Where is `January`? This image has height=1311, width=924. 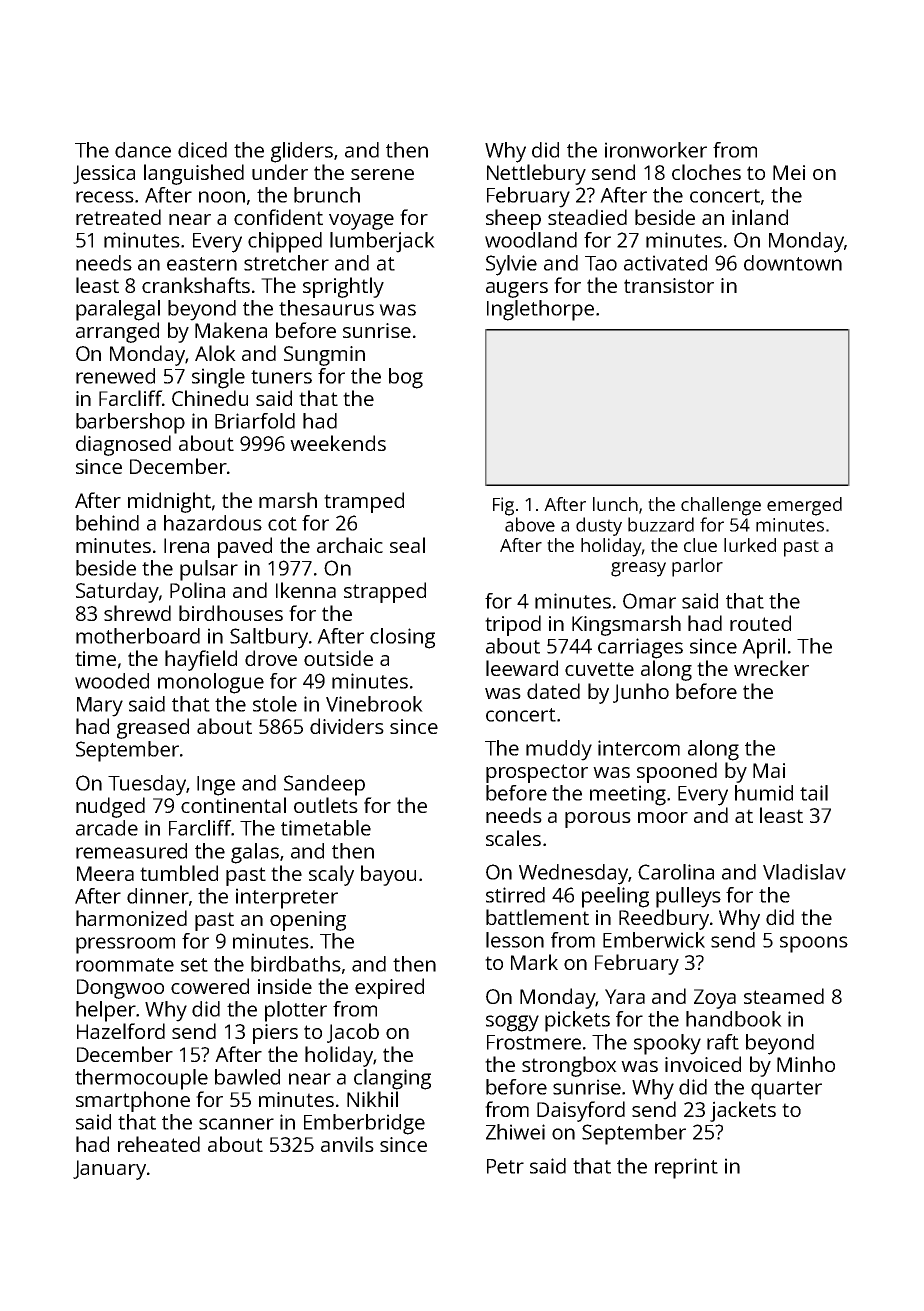
January is located at coordinates (109, 1170).
